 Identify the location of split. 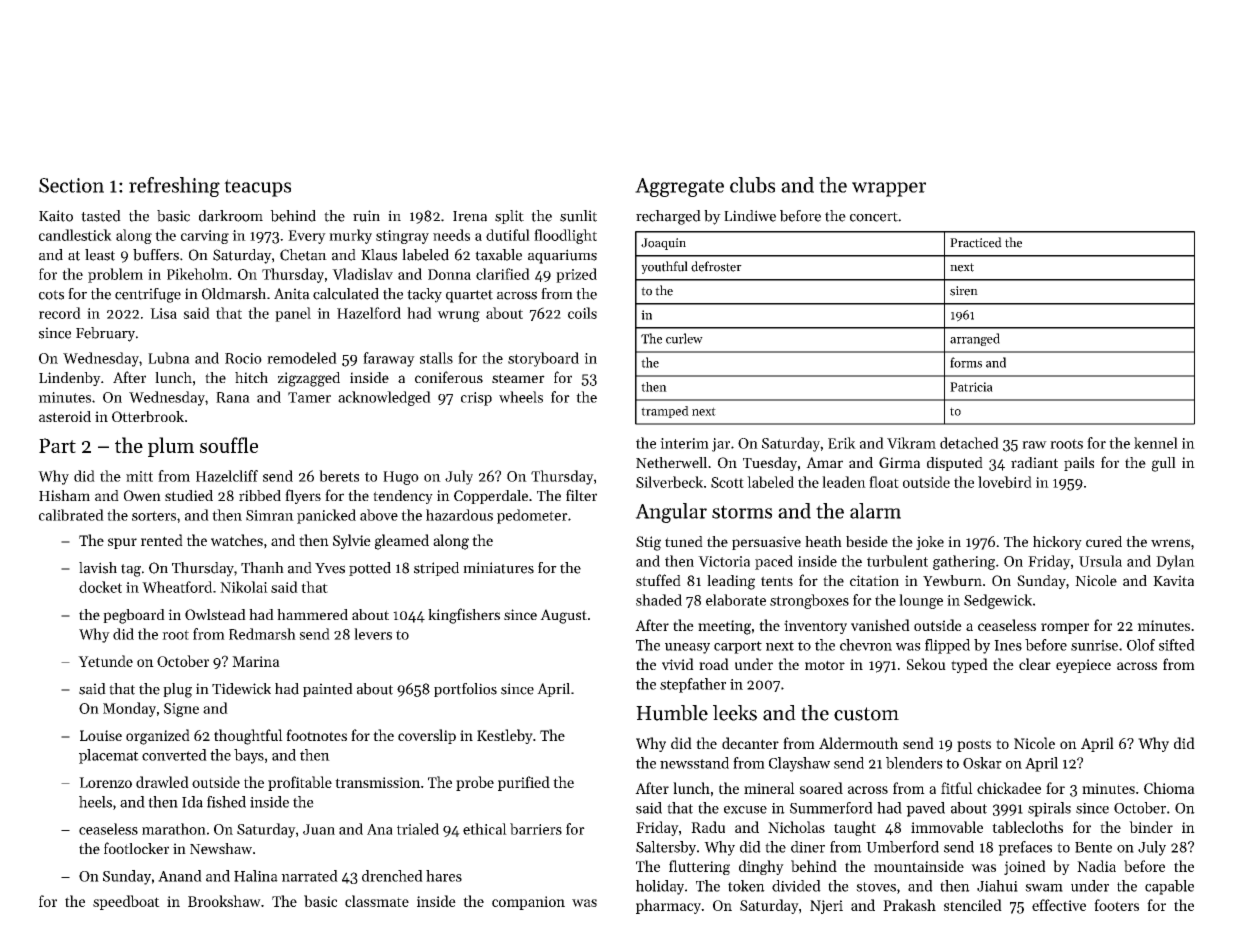
(509, 217).
